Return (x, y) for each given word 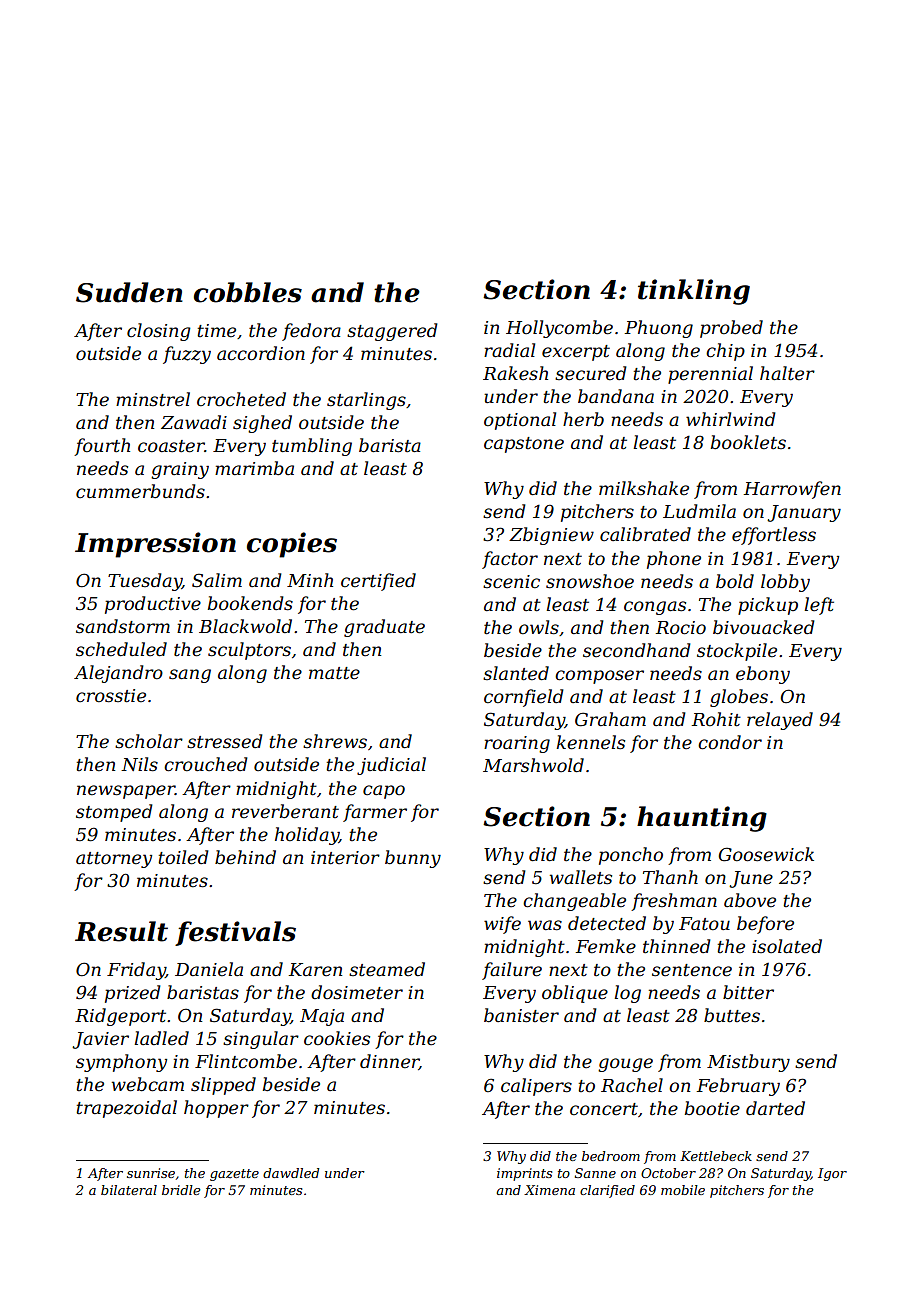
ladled (161, 1038)
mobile (683, 1190)
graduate (384, 628)
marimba (254, 468)
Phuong (659, 329)
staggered (392, 332)
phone (674, 560)
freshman (674, 902)
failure (512, 971)
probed (731, 329)
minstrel (153, 399)
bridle (181, 1190)
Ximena (549, 1190)
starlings (366, 401)
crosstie (111, 696)
